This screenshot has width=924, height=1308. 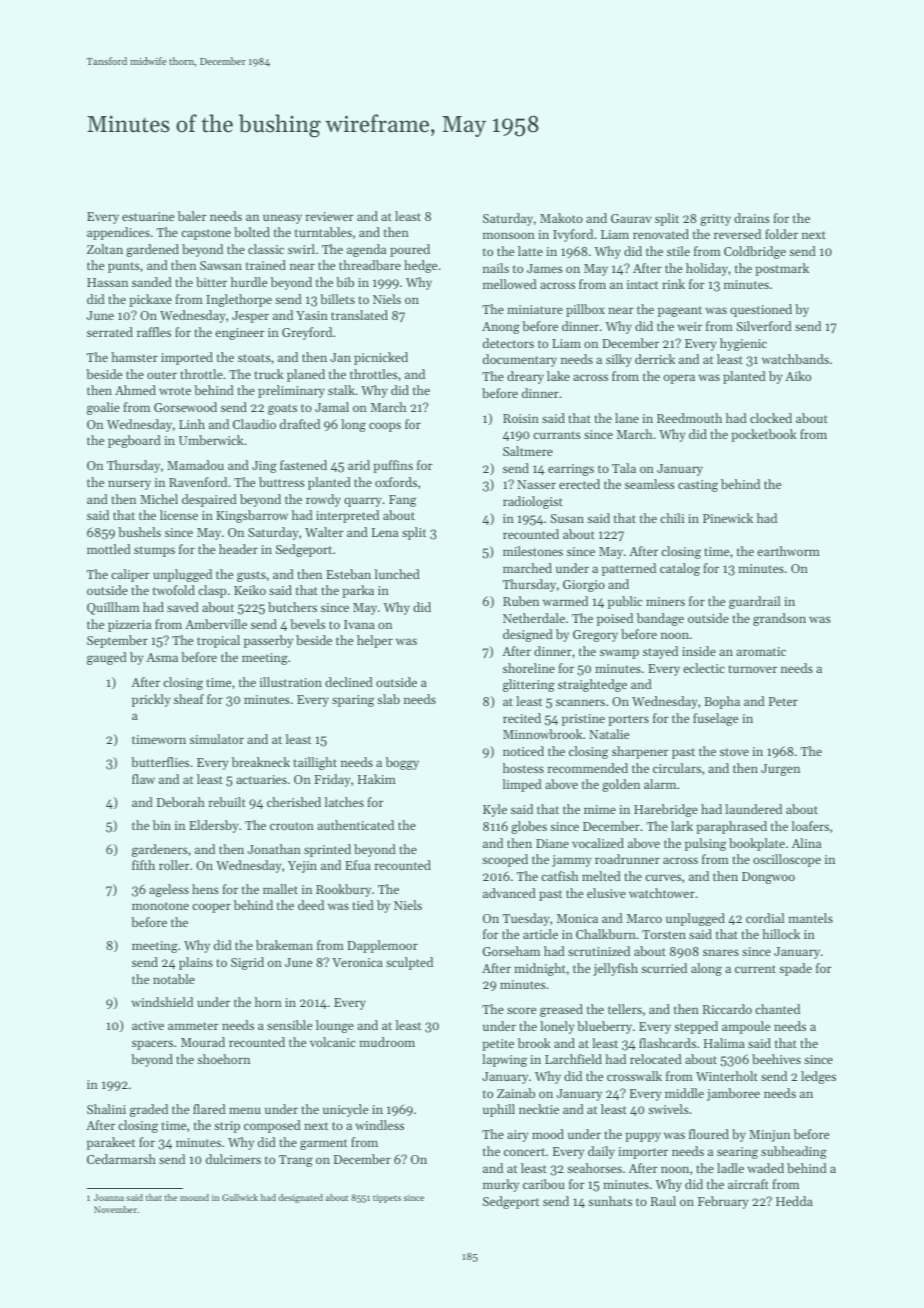 I want to click on eclectic, so click(x=704, y=668).
